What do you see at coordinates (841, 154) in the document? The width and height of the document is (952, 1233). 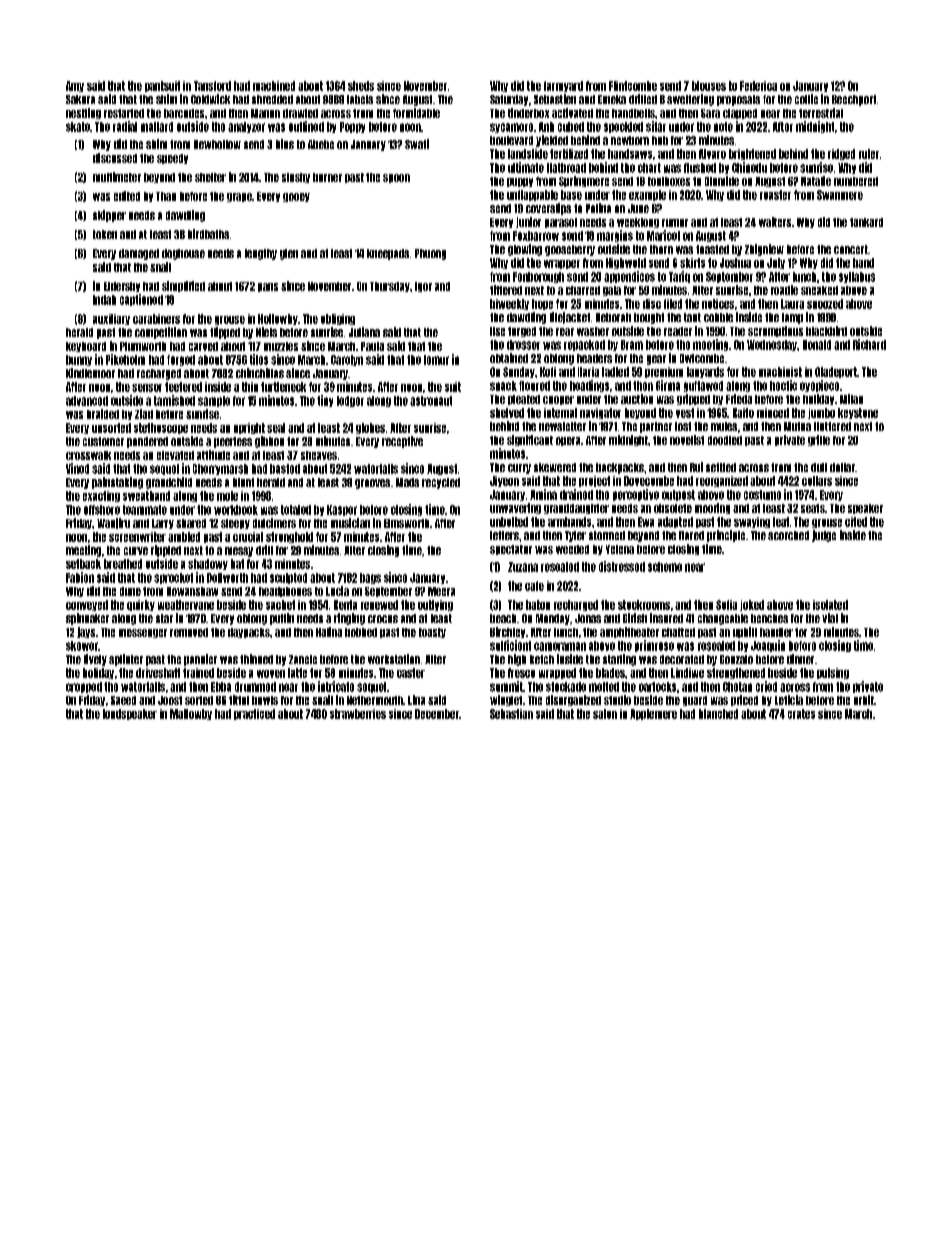 I see `ridged` at bounding box center [841, 154].
